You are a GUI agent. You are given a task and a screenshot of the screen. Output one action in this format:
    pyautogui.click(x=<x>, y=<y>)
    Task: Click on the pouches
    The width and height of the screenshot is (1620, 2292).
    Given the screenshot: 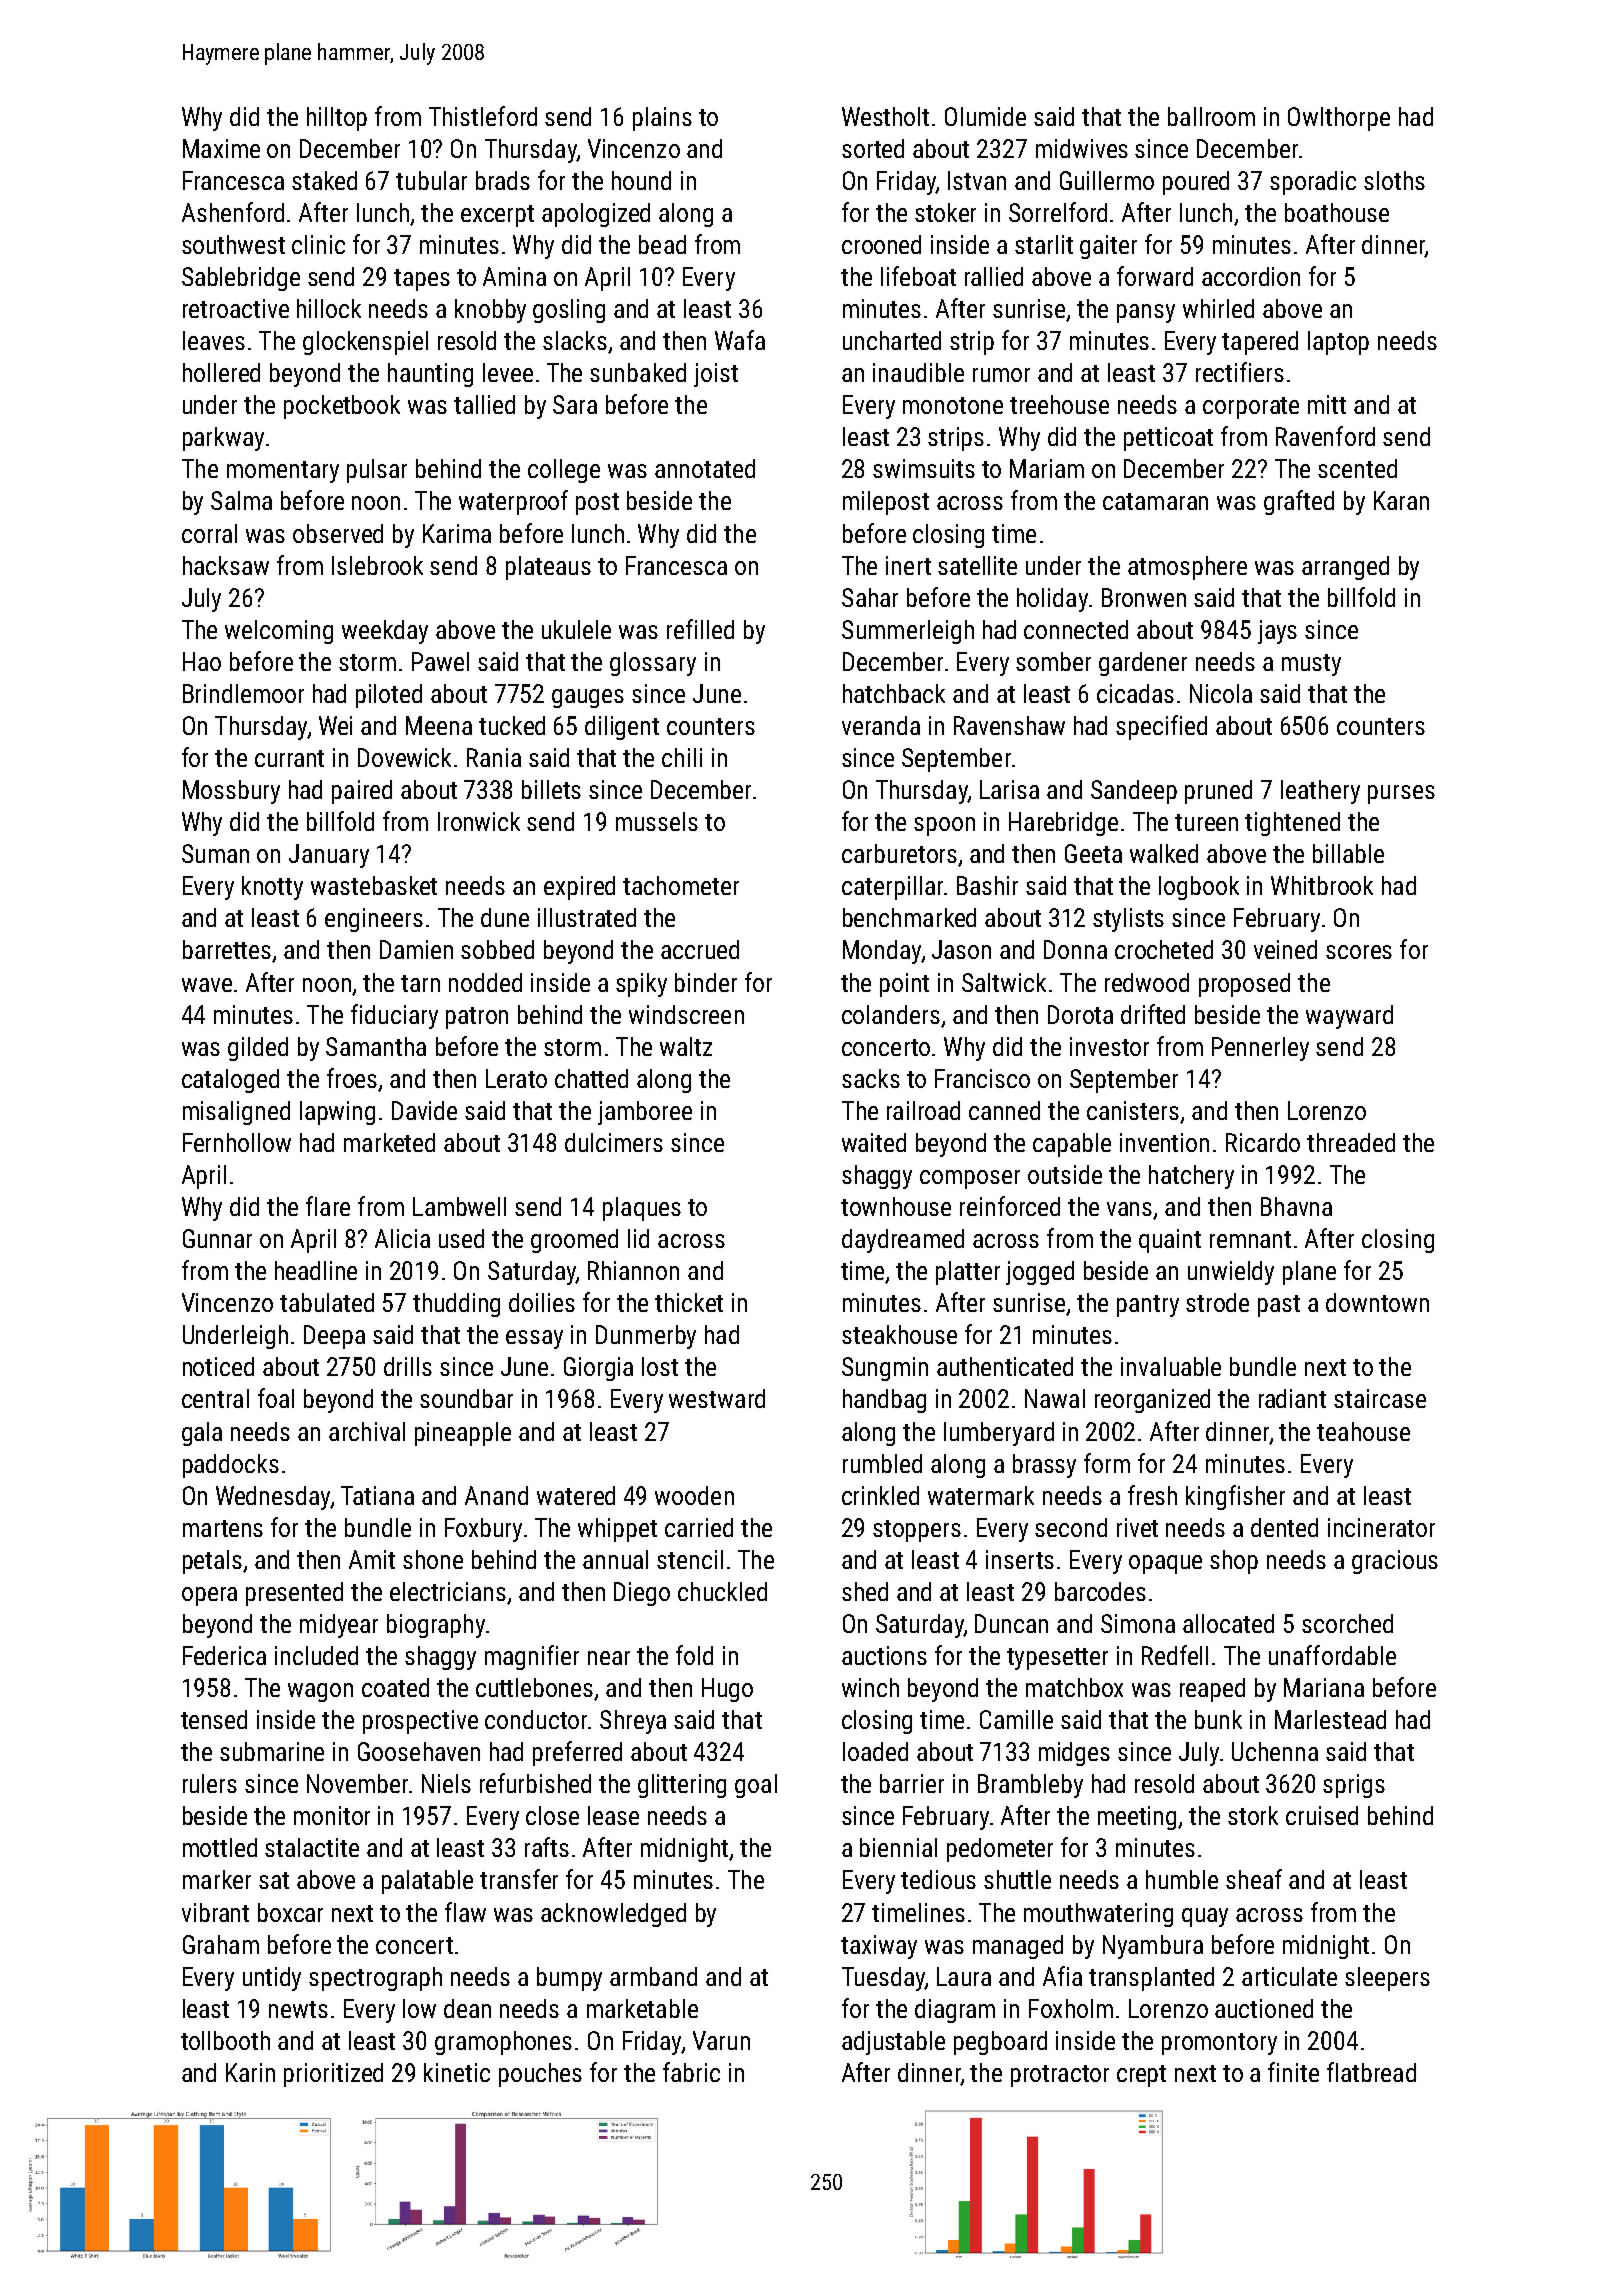 What is the action you would take?
    pyautogui.click(x=540, y=2075)
